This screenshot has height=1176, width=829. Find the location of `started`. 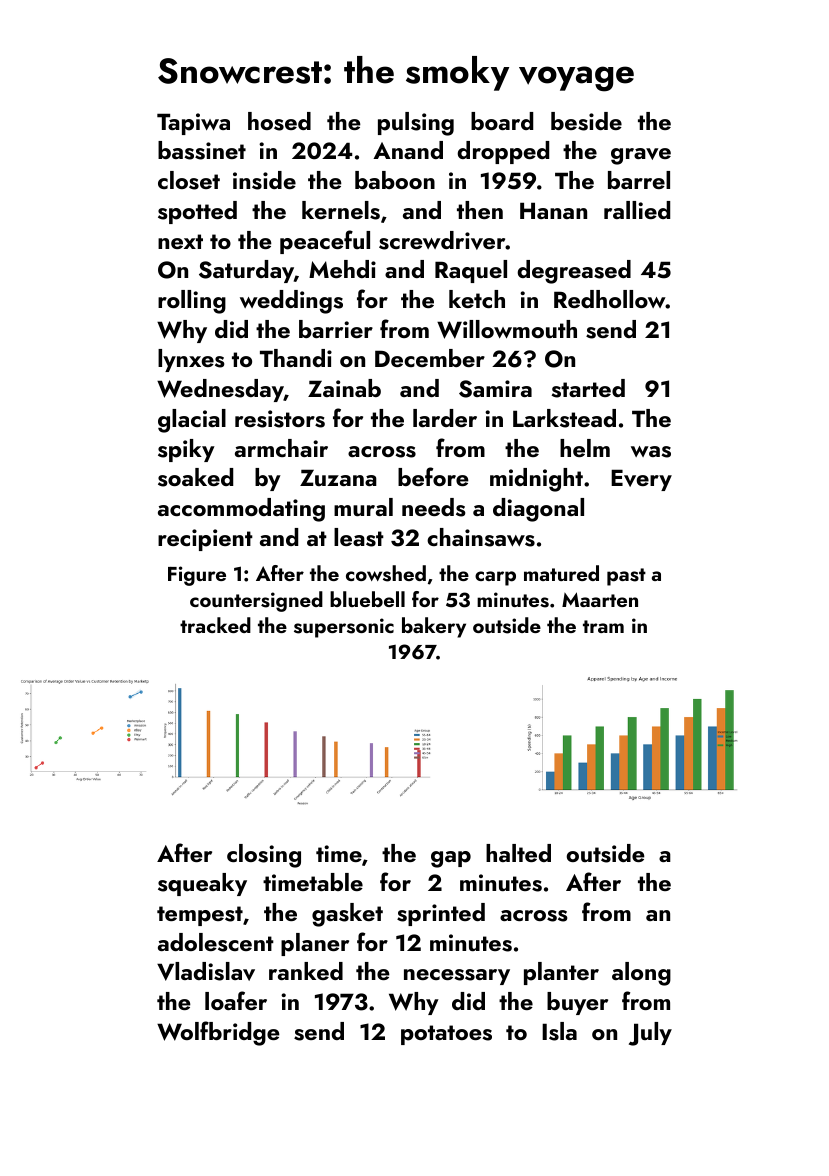

started is located at coordinates (588, 388).
